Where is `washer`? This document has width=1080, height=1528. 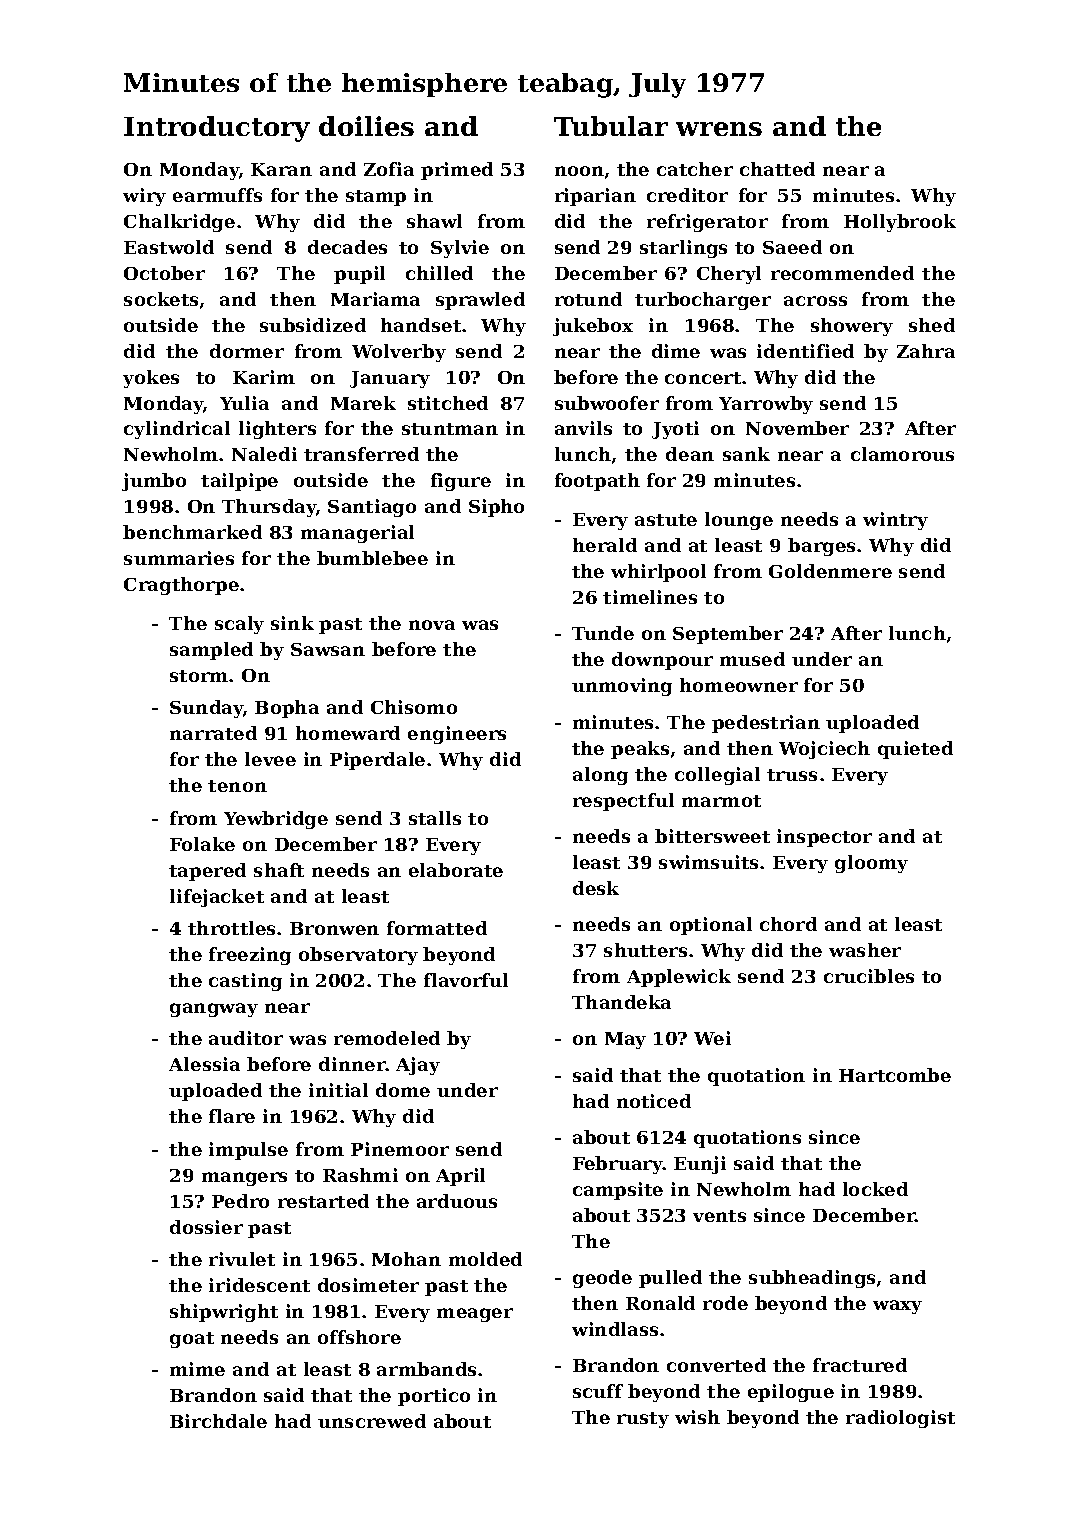
washer is located at coordinates (865, 950).
